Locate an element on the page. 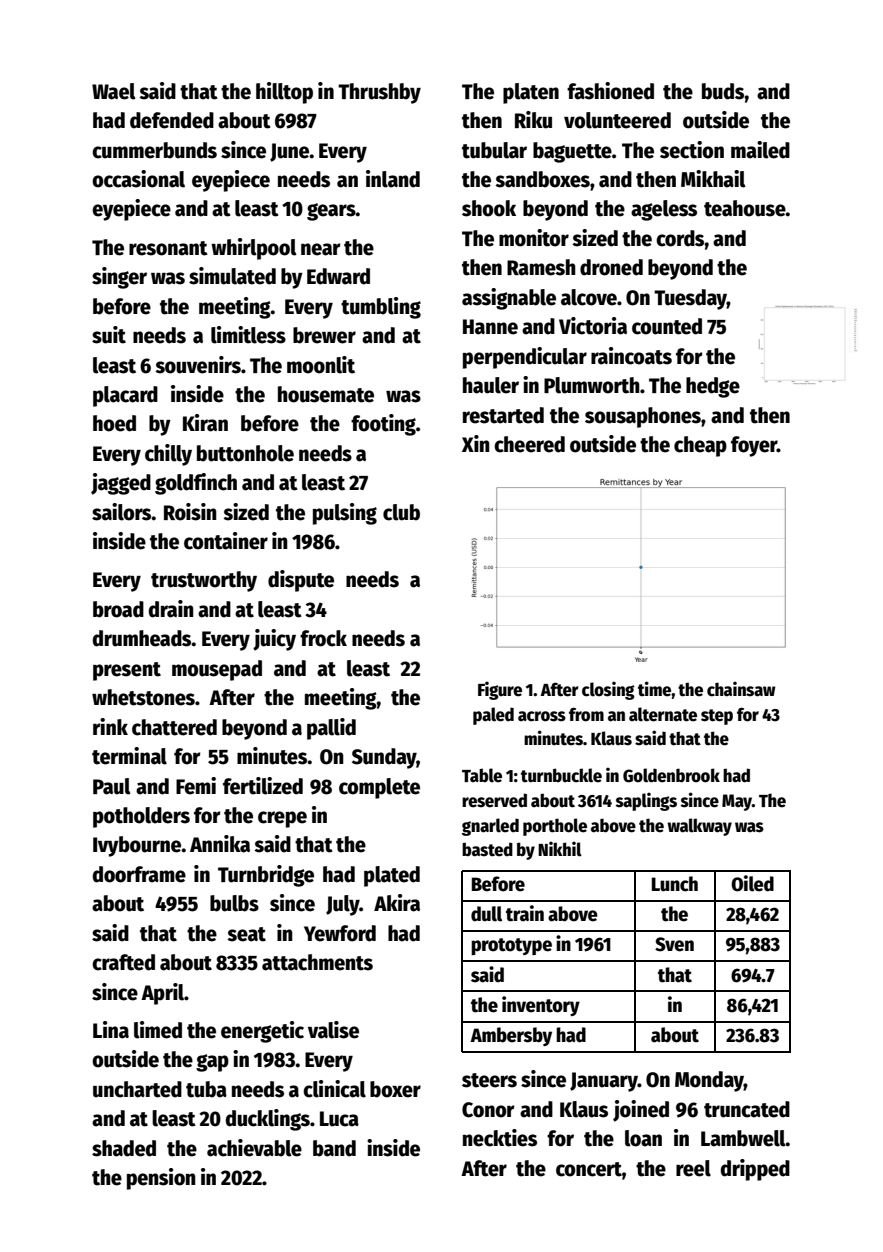 This document has width=883, height=1252. Goldenbrook is located at coordinates (671, 775).
